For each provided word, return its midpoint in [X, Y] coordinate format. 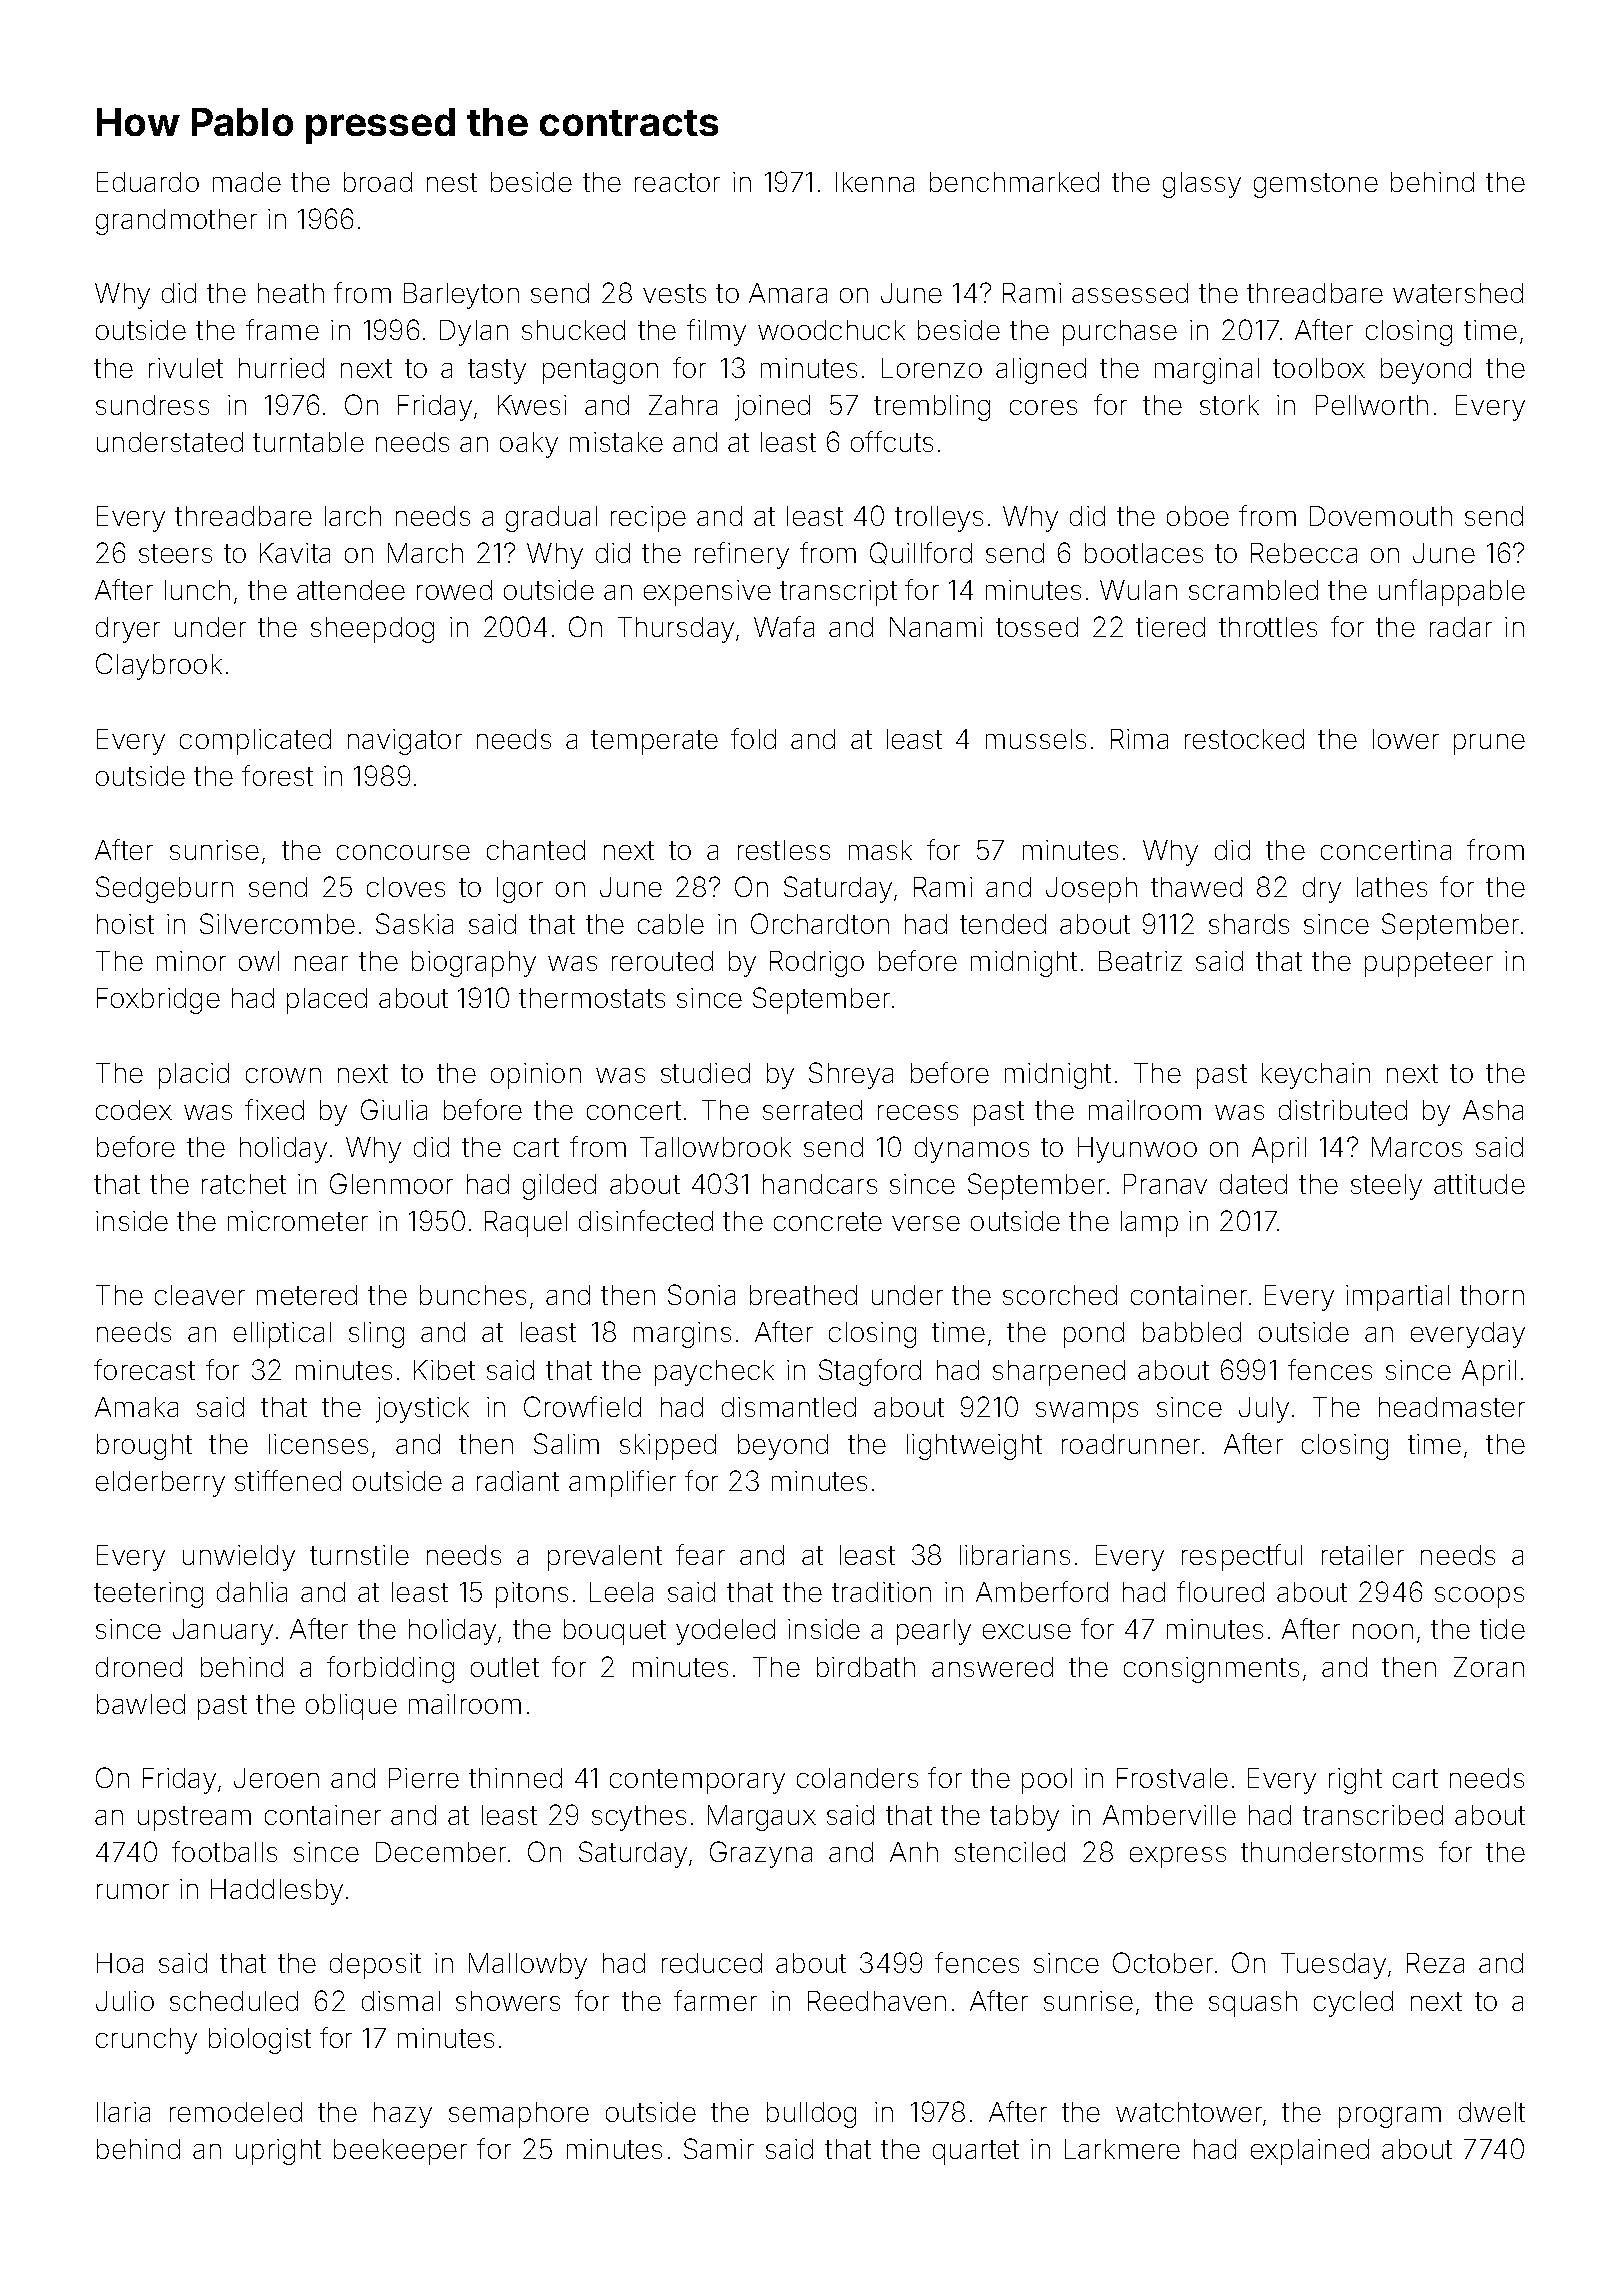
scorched [1060, 1295]
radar [1461, 627]
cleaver [200, 1295]
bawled [141, 1704]
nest [452, 182]
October [1163, 1962]
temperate [654, 742]
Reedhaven [877, 2001]
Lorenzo [932, 368]
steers [175, 553]
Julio [125, 2001]
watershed [1458, 293]
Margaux [762, 1818]
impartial [1397, 1298]
